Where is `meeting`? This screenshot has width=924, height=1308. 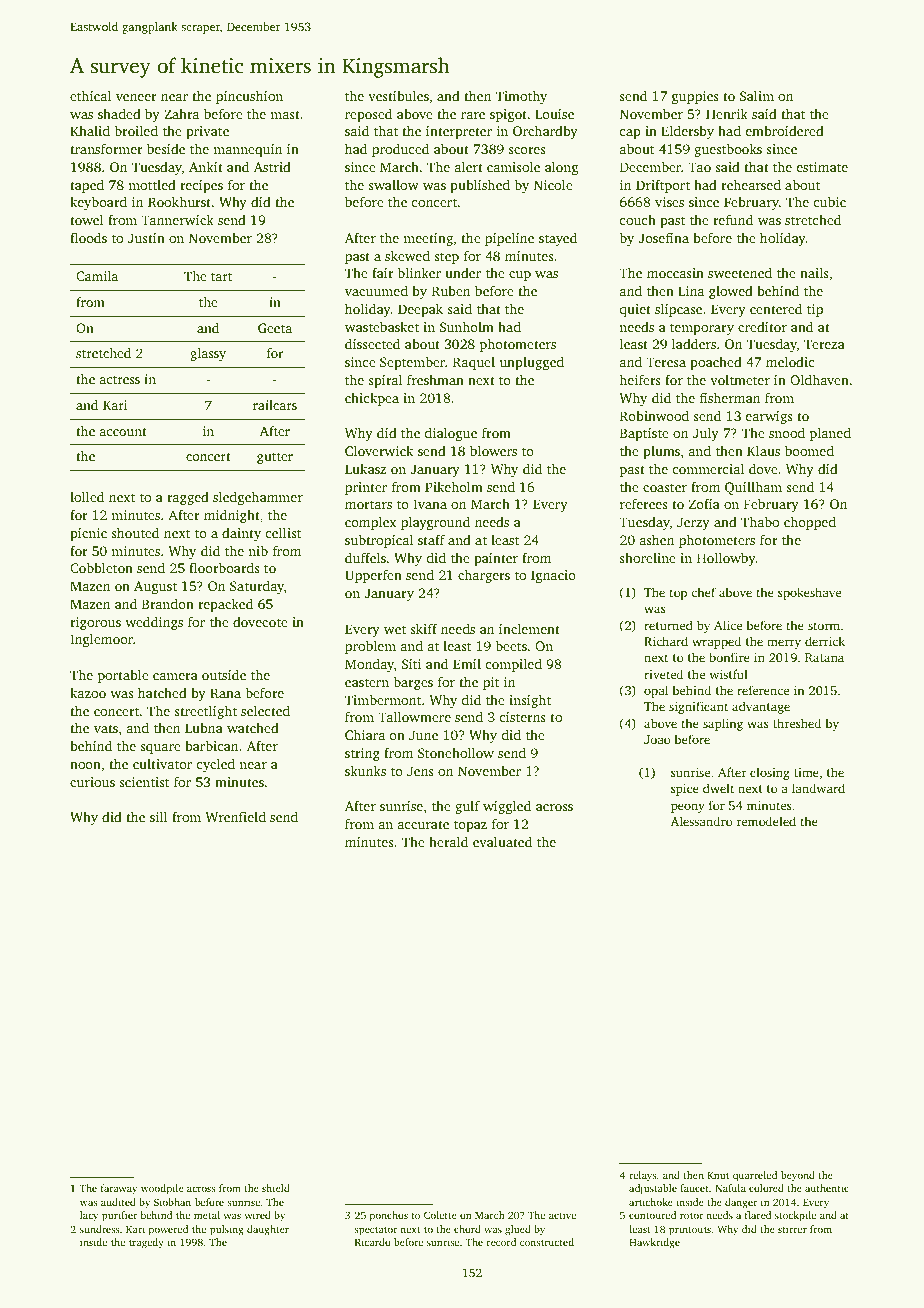
meeting is located at coordinates (428, 239).
